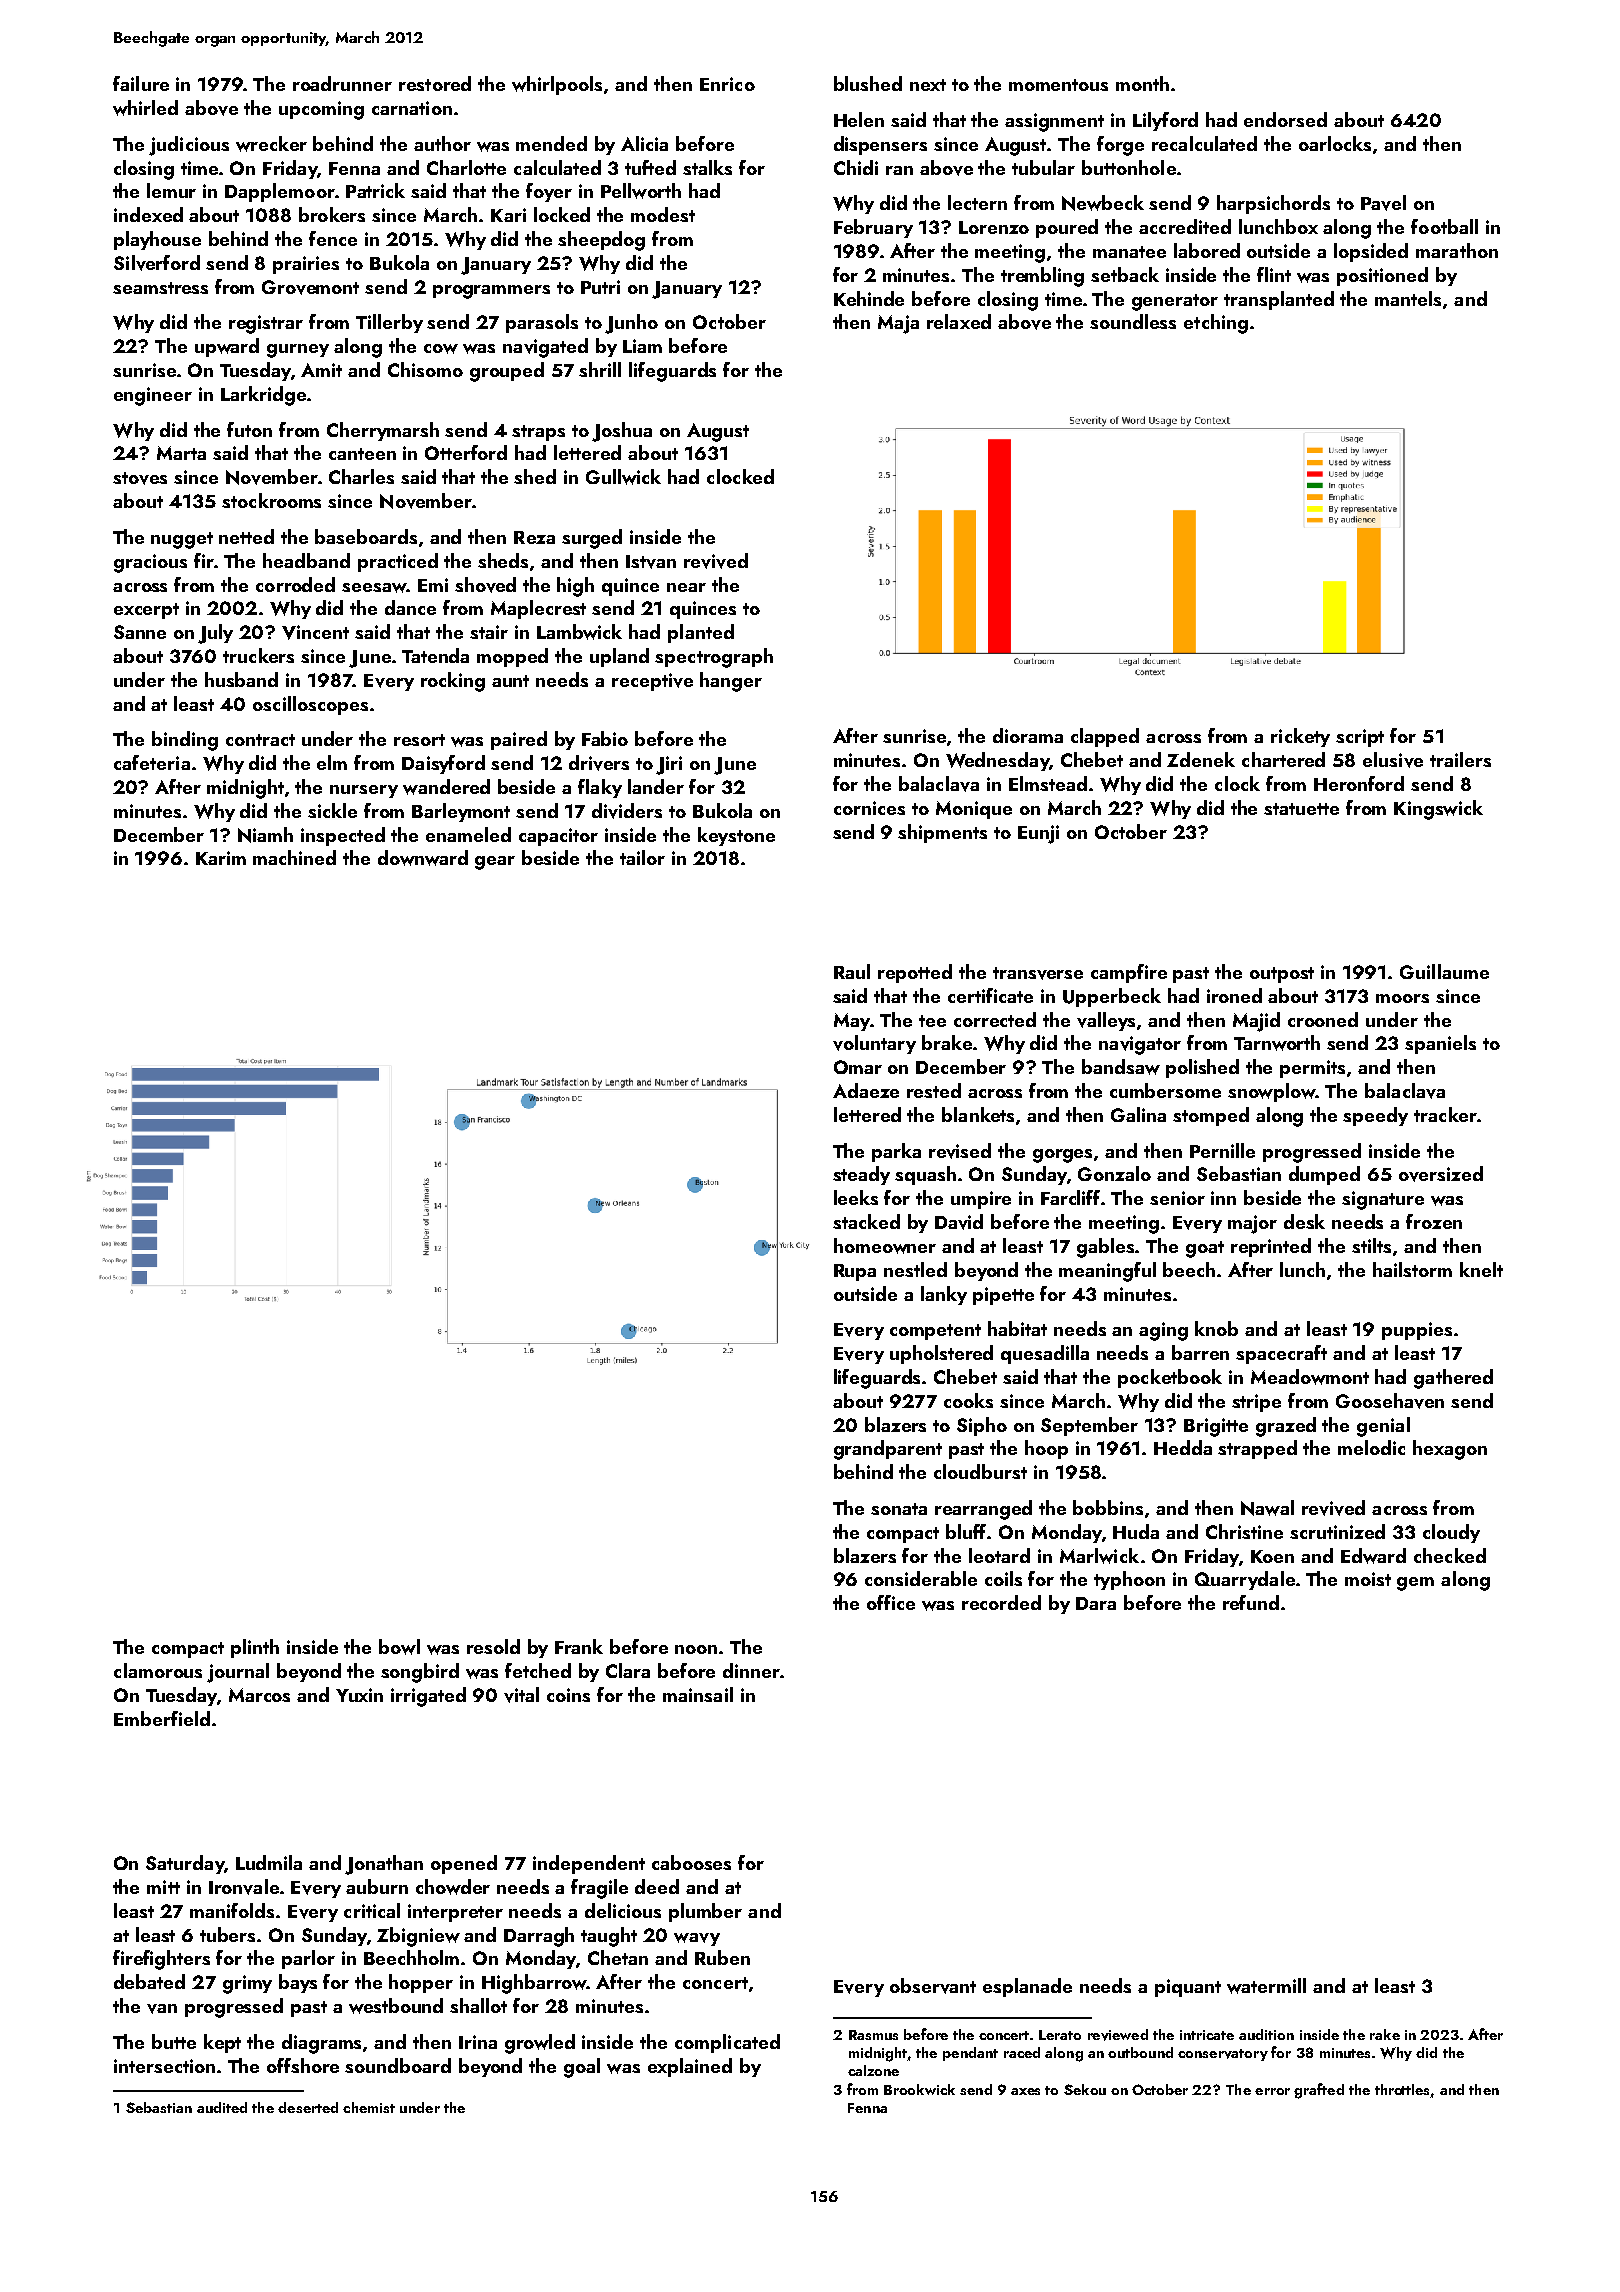  What do you see at coordinates (686, 587) in the screenshot?
I see `near` at bounding box center [686, 587].
